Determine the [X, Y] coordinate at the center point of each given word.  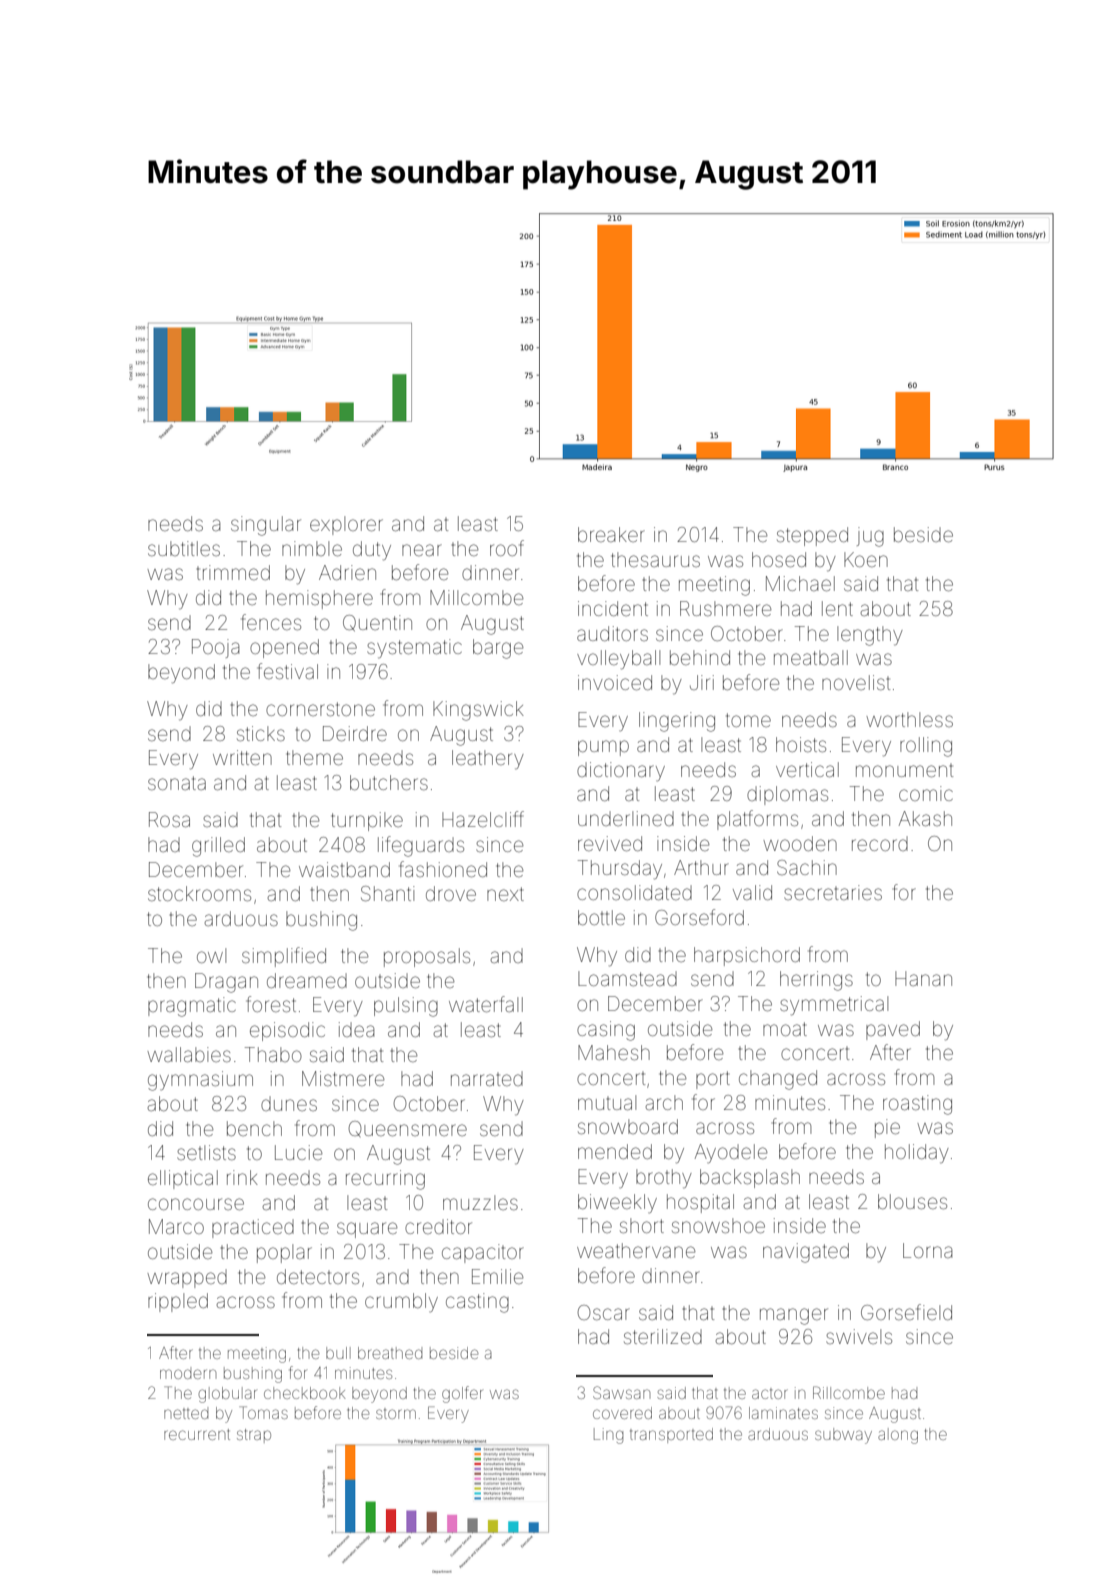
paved [893, 1030]
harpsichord [747, 956]
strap [254, 1436]
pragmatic [192, 1007]
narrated [487, 1078]
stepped [812, 536]
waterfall [486, 1004]
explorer [346, 525]
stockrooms [199, 893]
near [422, 550]
